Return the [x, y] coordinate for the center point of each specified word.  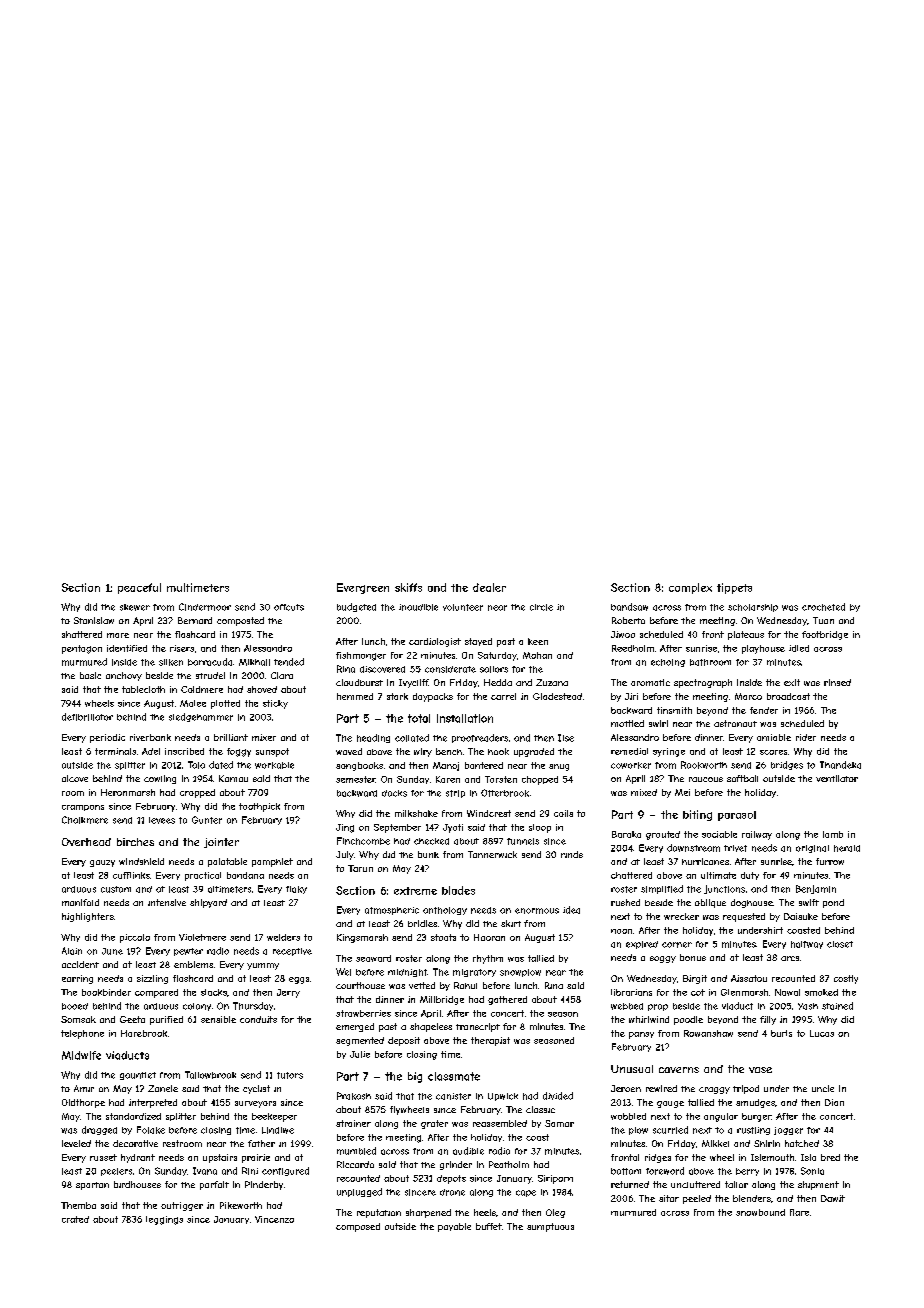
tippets [734, 588]
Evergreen [363, 588]
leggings [164, 1220]
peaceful [139, 588]
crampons [83, 808]
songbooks [359, 766]
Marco [748, 696]
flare [799, 1212]
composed [358, 1227]
